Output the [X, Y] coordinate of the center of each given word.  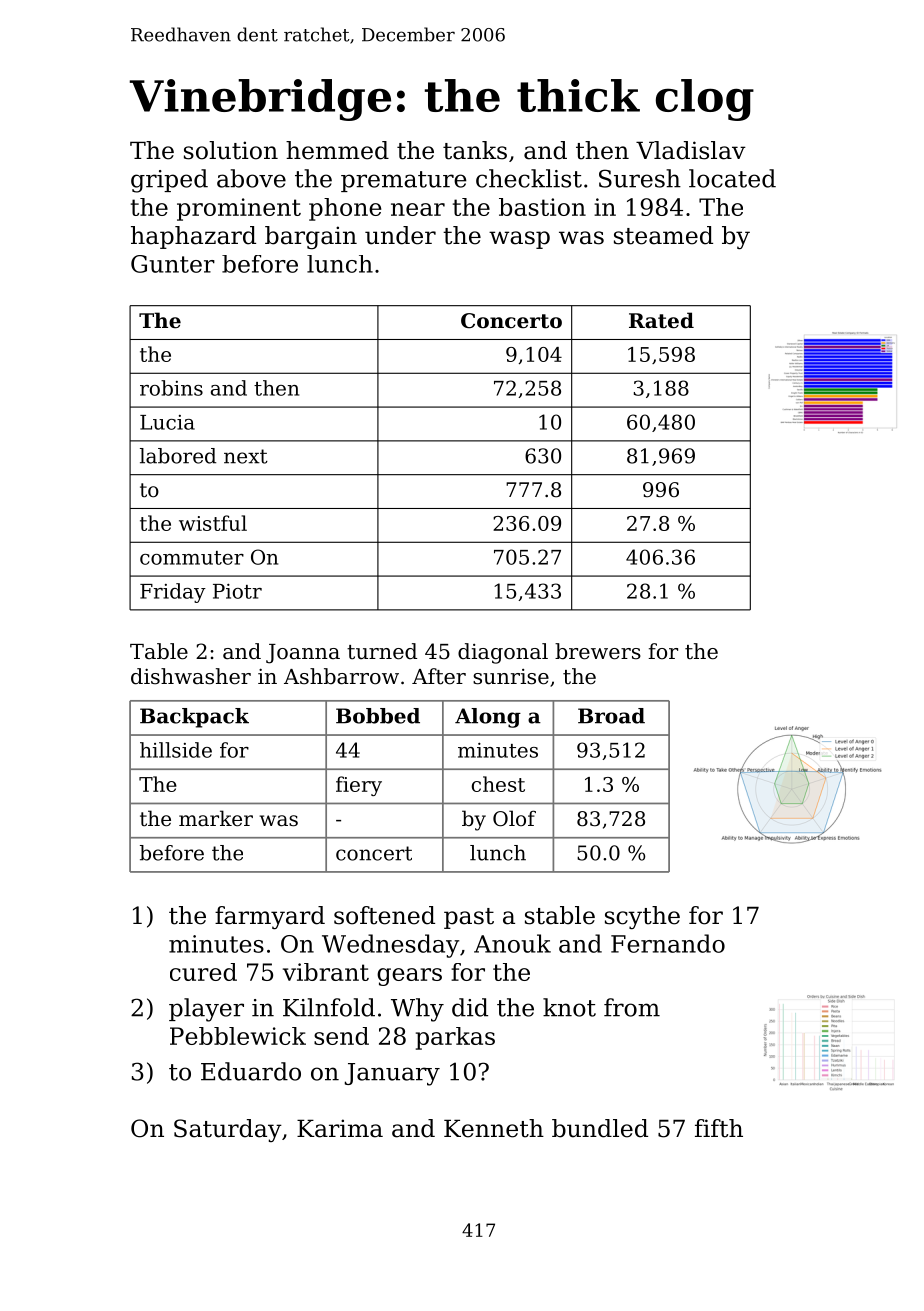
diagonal [503, 653]
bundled [600, 1128]
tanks [475, 150]
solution [231, 150]
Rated [661, 320]
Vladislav [691, 150]
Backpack [194, 718]
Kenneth [494, 1128]
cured [203, 972]
